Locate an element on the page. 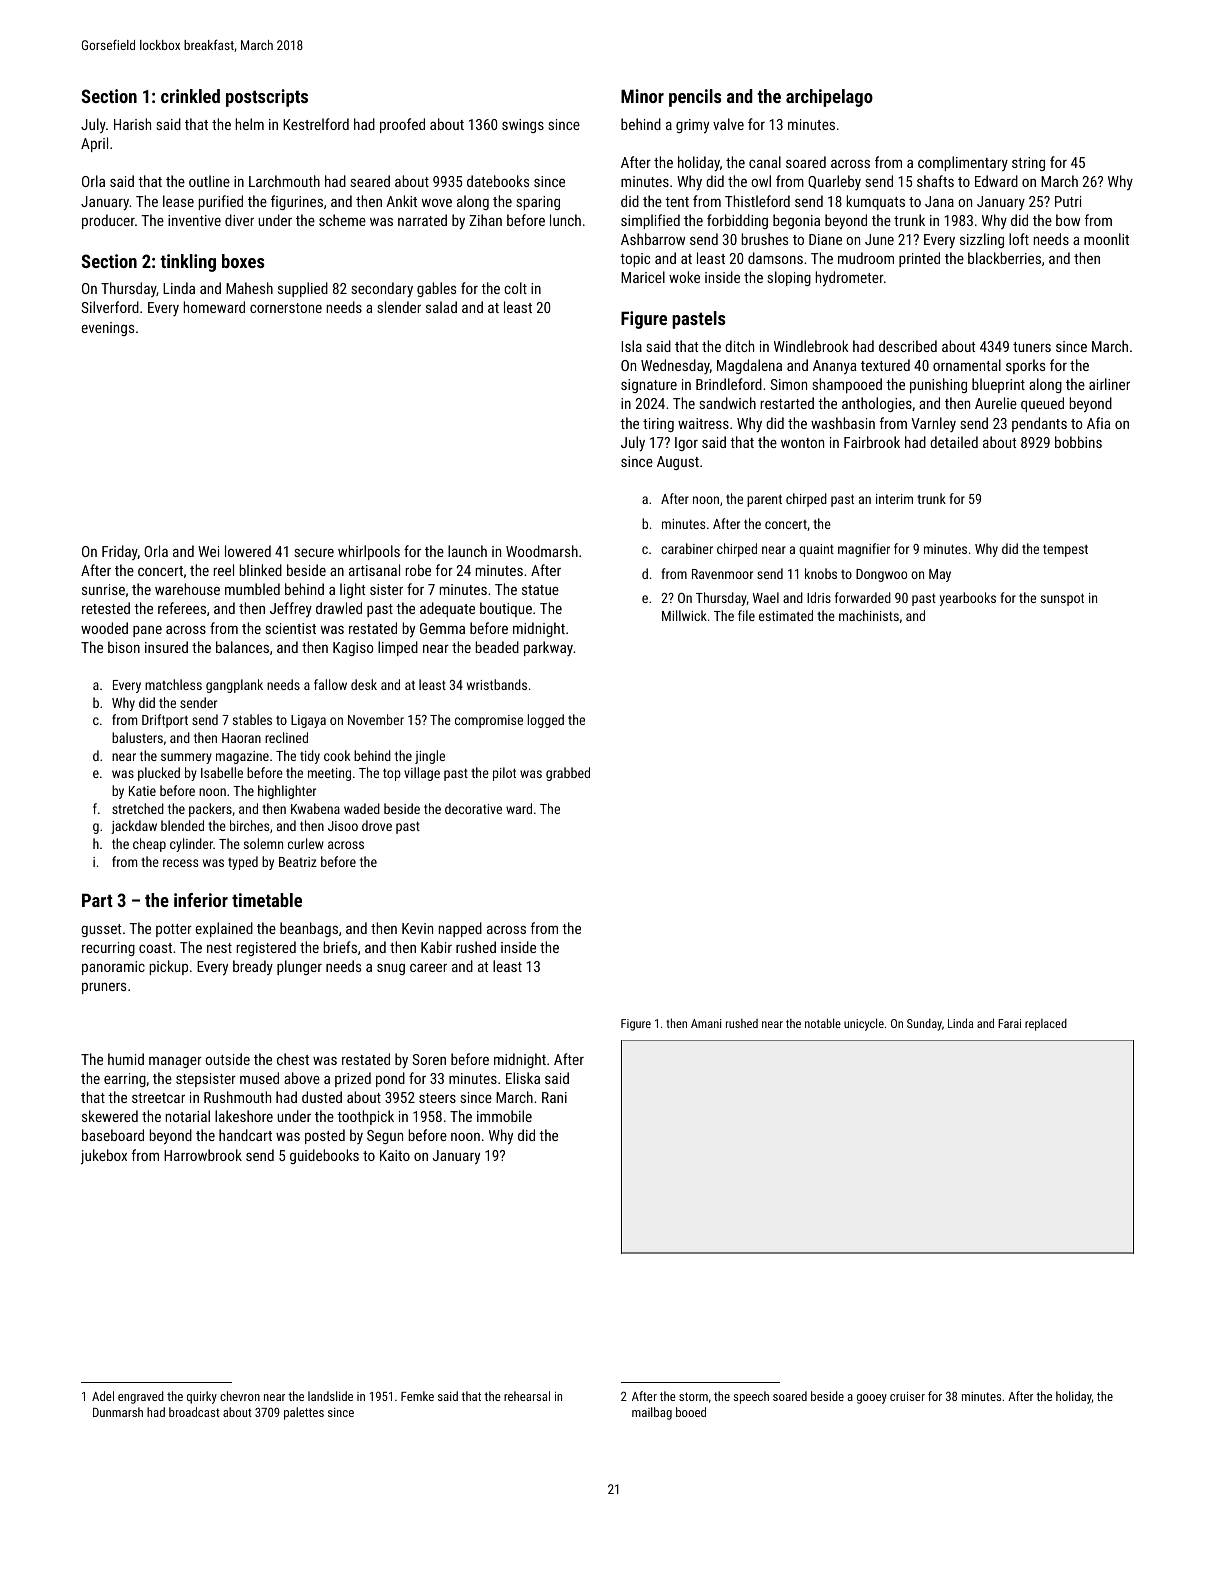 This page has height=1572, width=1215. pencils is located at coordinates (695, 98).
